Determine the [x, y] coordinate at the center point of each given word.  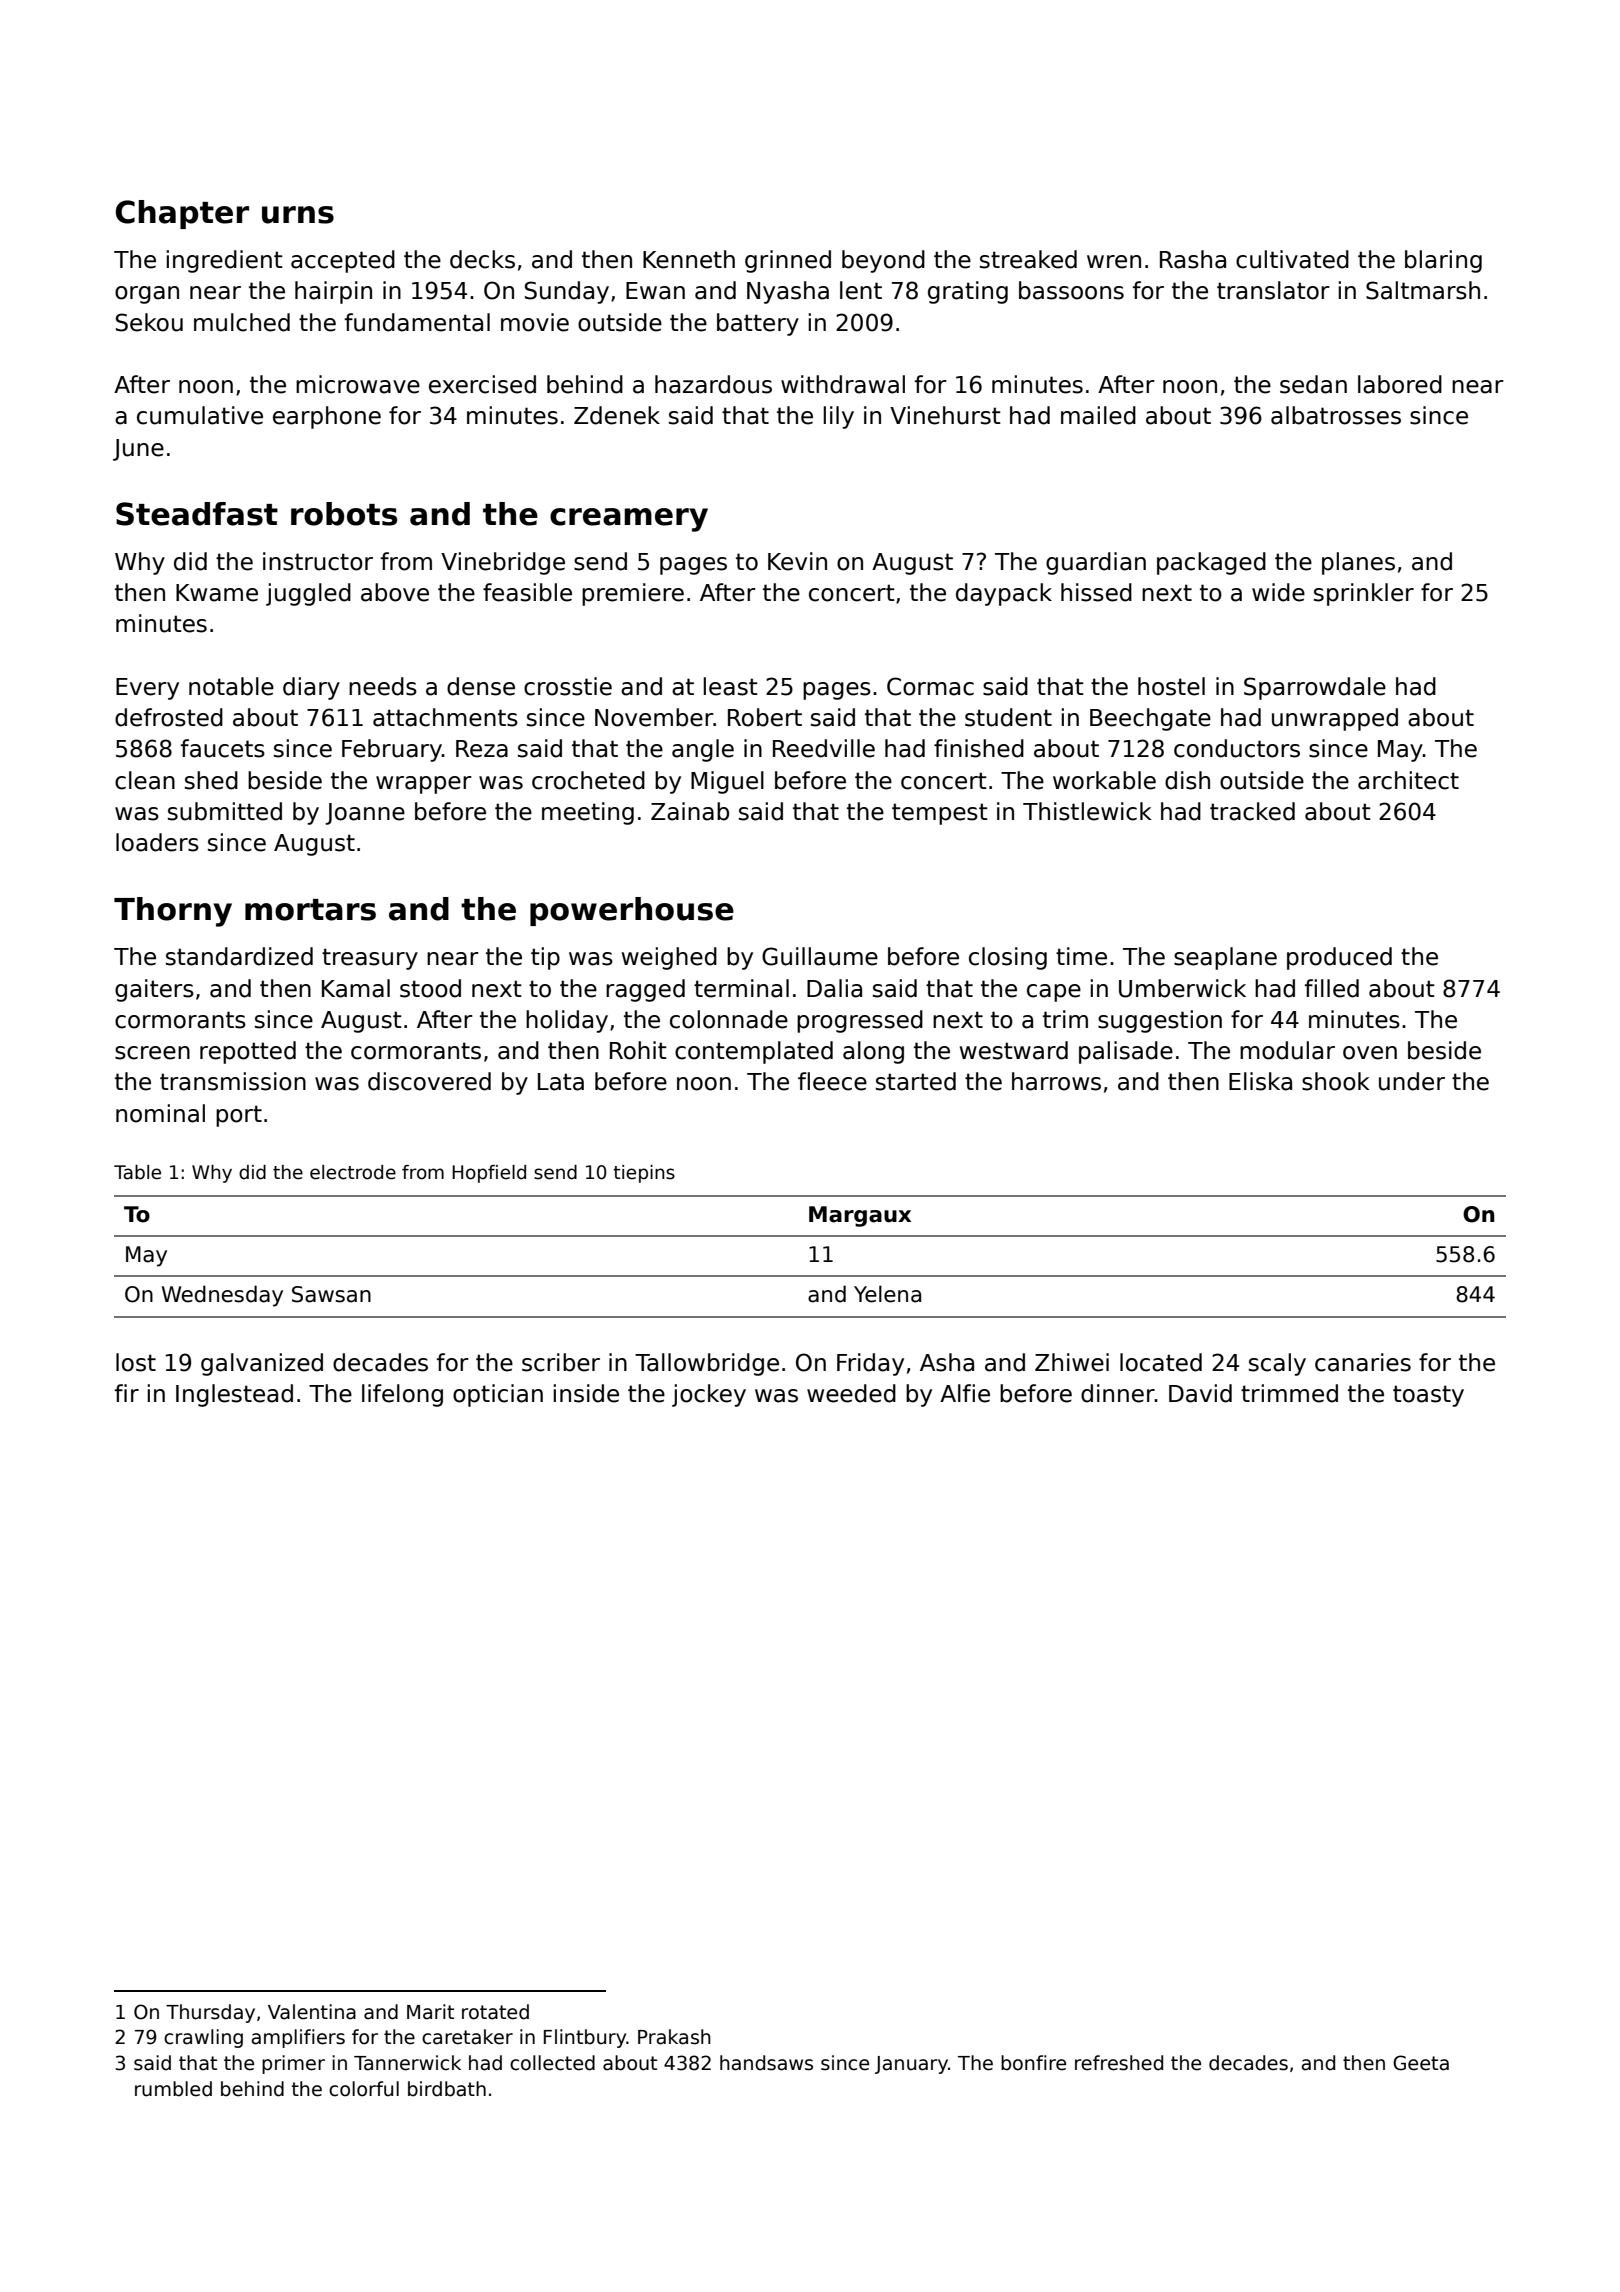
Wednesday [222, 1296]
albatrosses [1336, 415]
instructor [318, 561]
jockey [709, 1395]
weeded [851, 1393]
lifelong [402, 1395]
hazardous [713, 384]
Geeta [1421, 2063]
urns [298, 215]
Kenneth [689, 259]
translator [1273, 290]
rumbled [173, 2089]
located [1161, 1362]
